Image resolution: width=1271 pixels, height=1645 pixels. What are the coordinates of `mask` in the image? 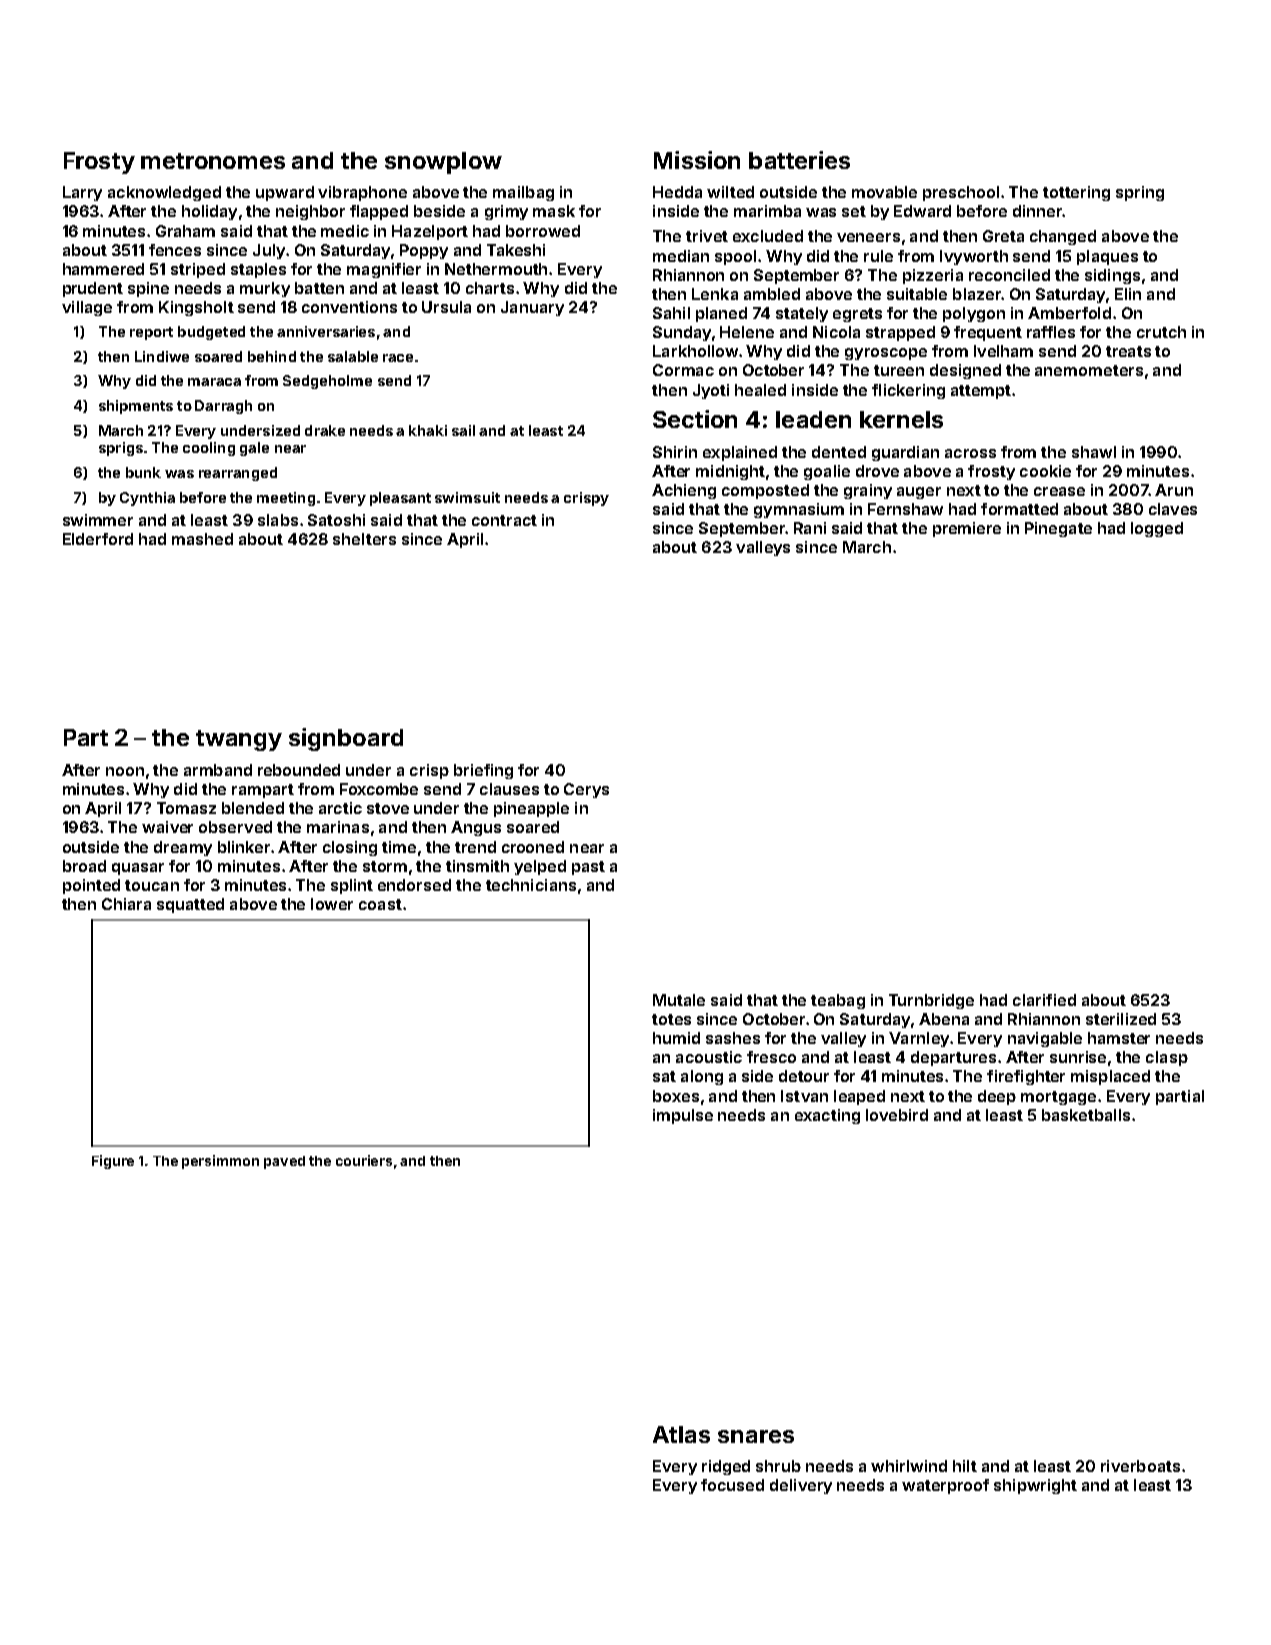 It's located at (554, 211).
